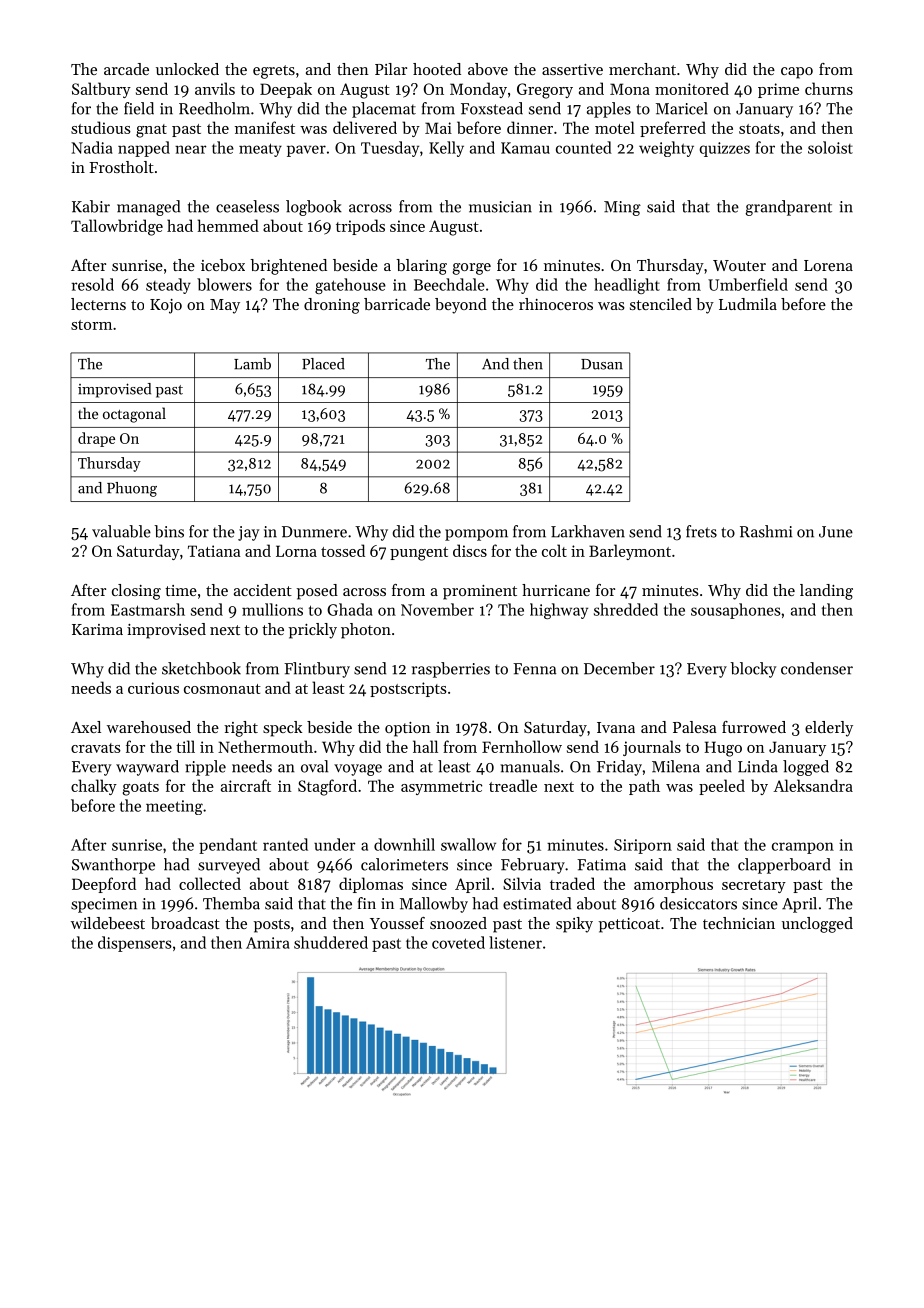  Describe the element at coordinates (828, 265) in the page. I see `Lorena` at that location.
